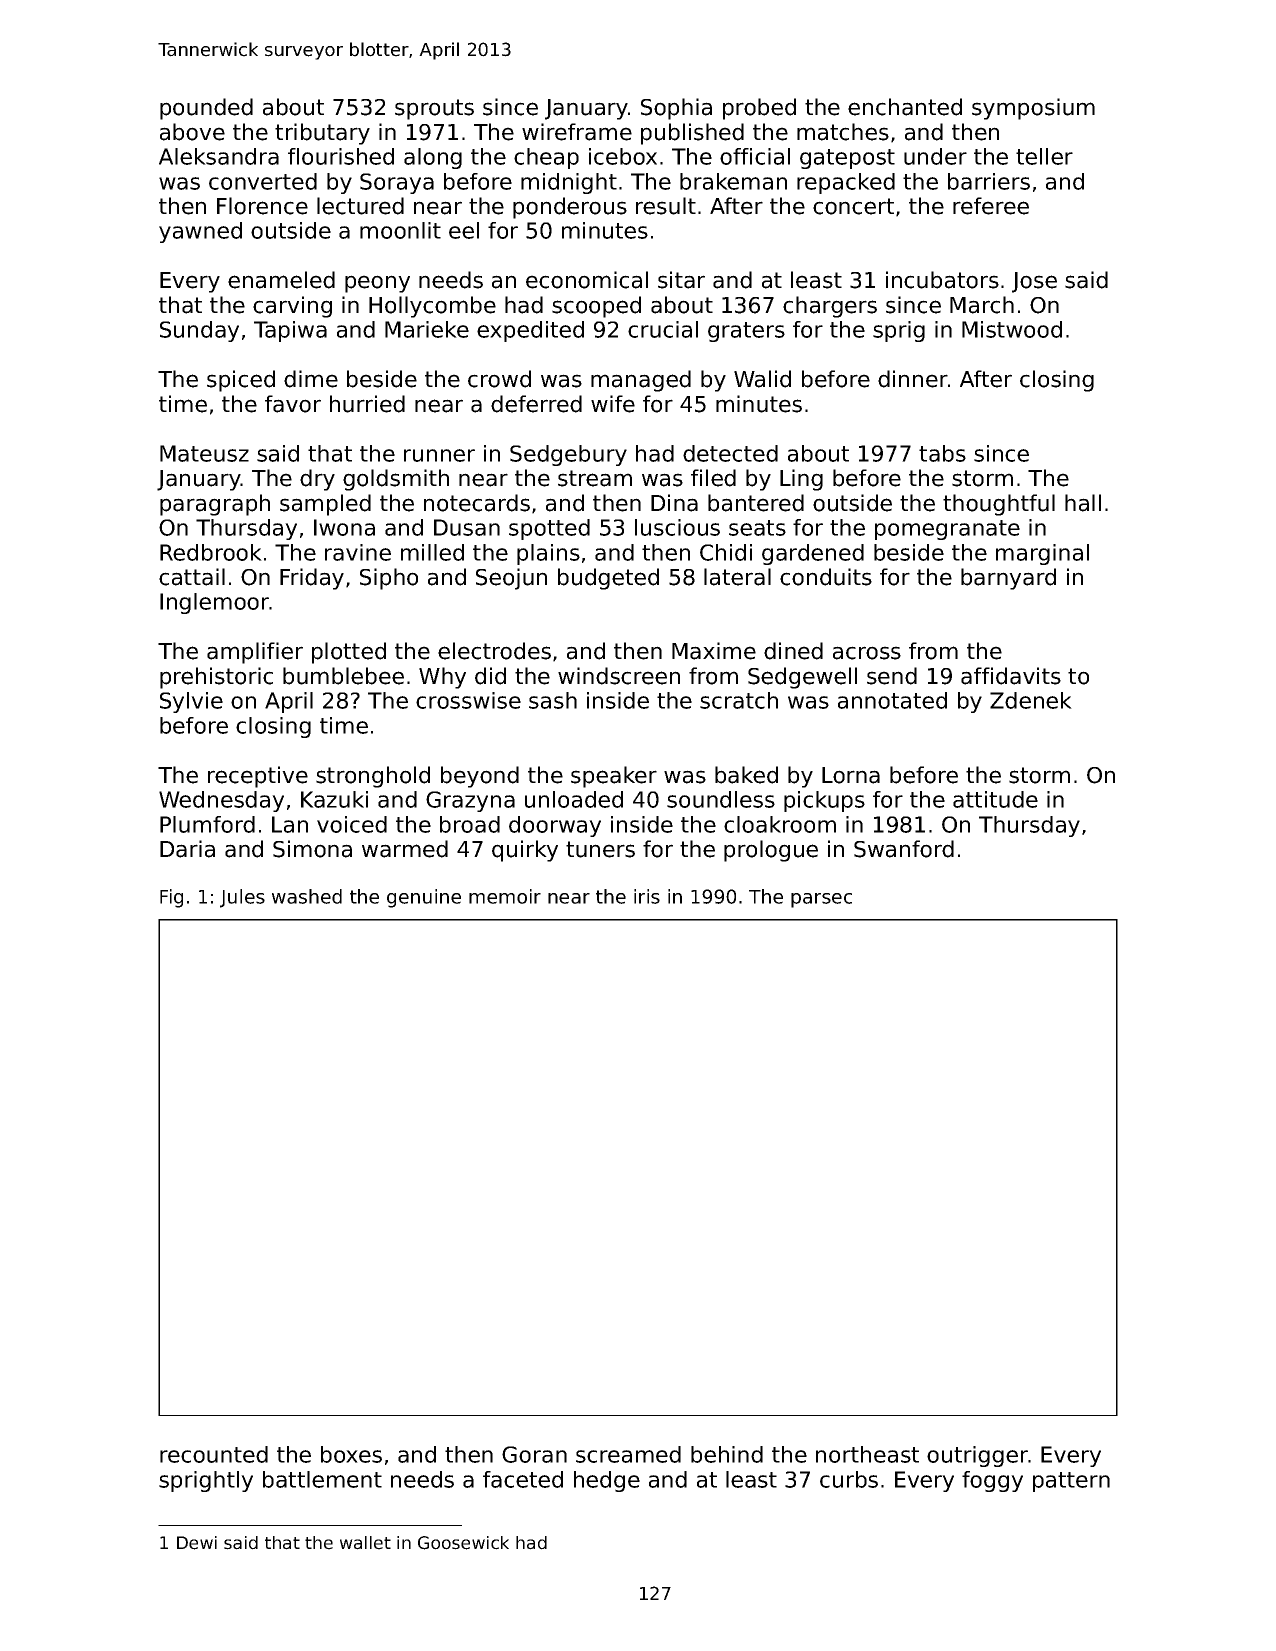 This image has height=1651, width=1276. What do you see at coordinates (995, 799) in the image?
I see `attitude` at bounding box center [995, 799].
